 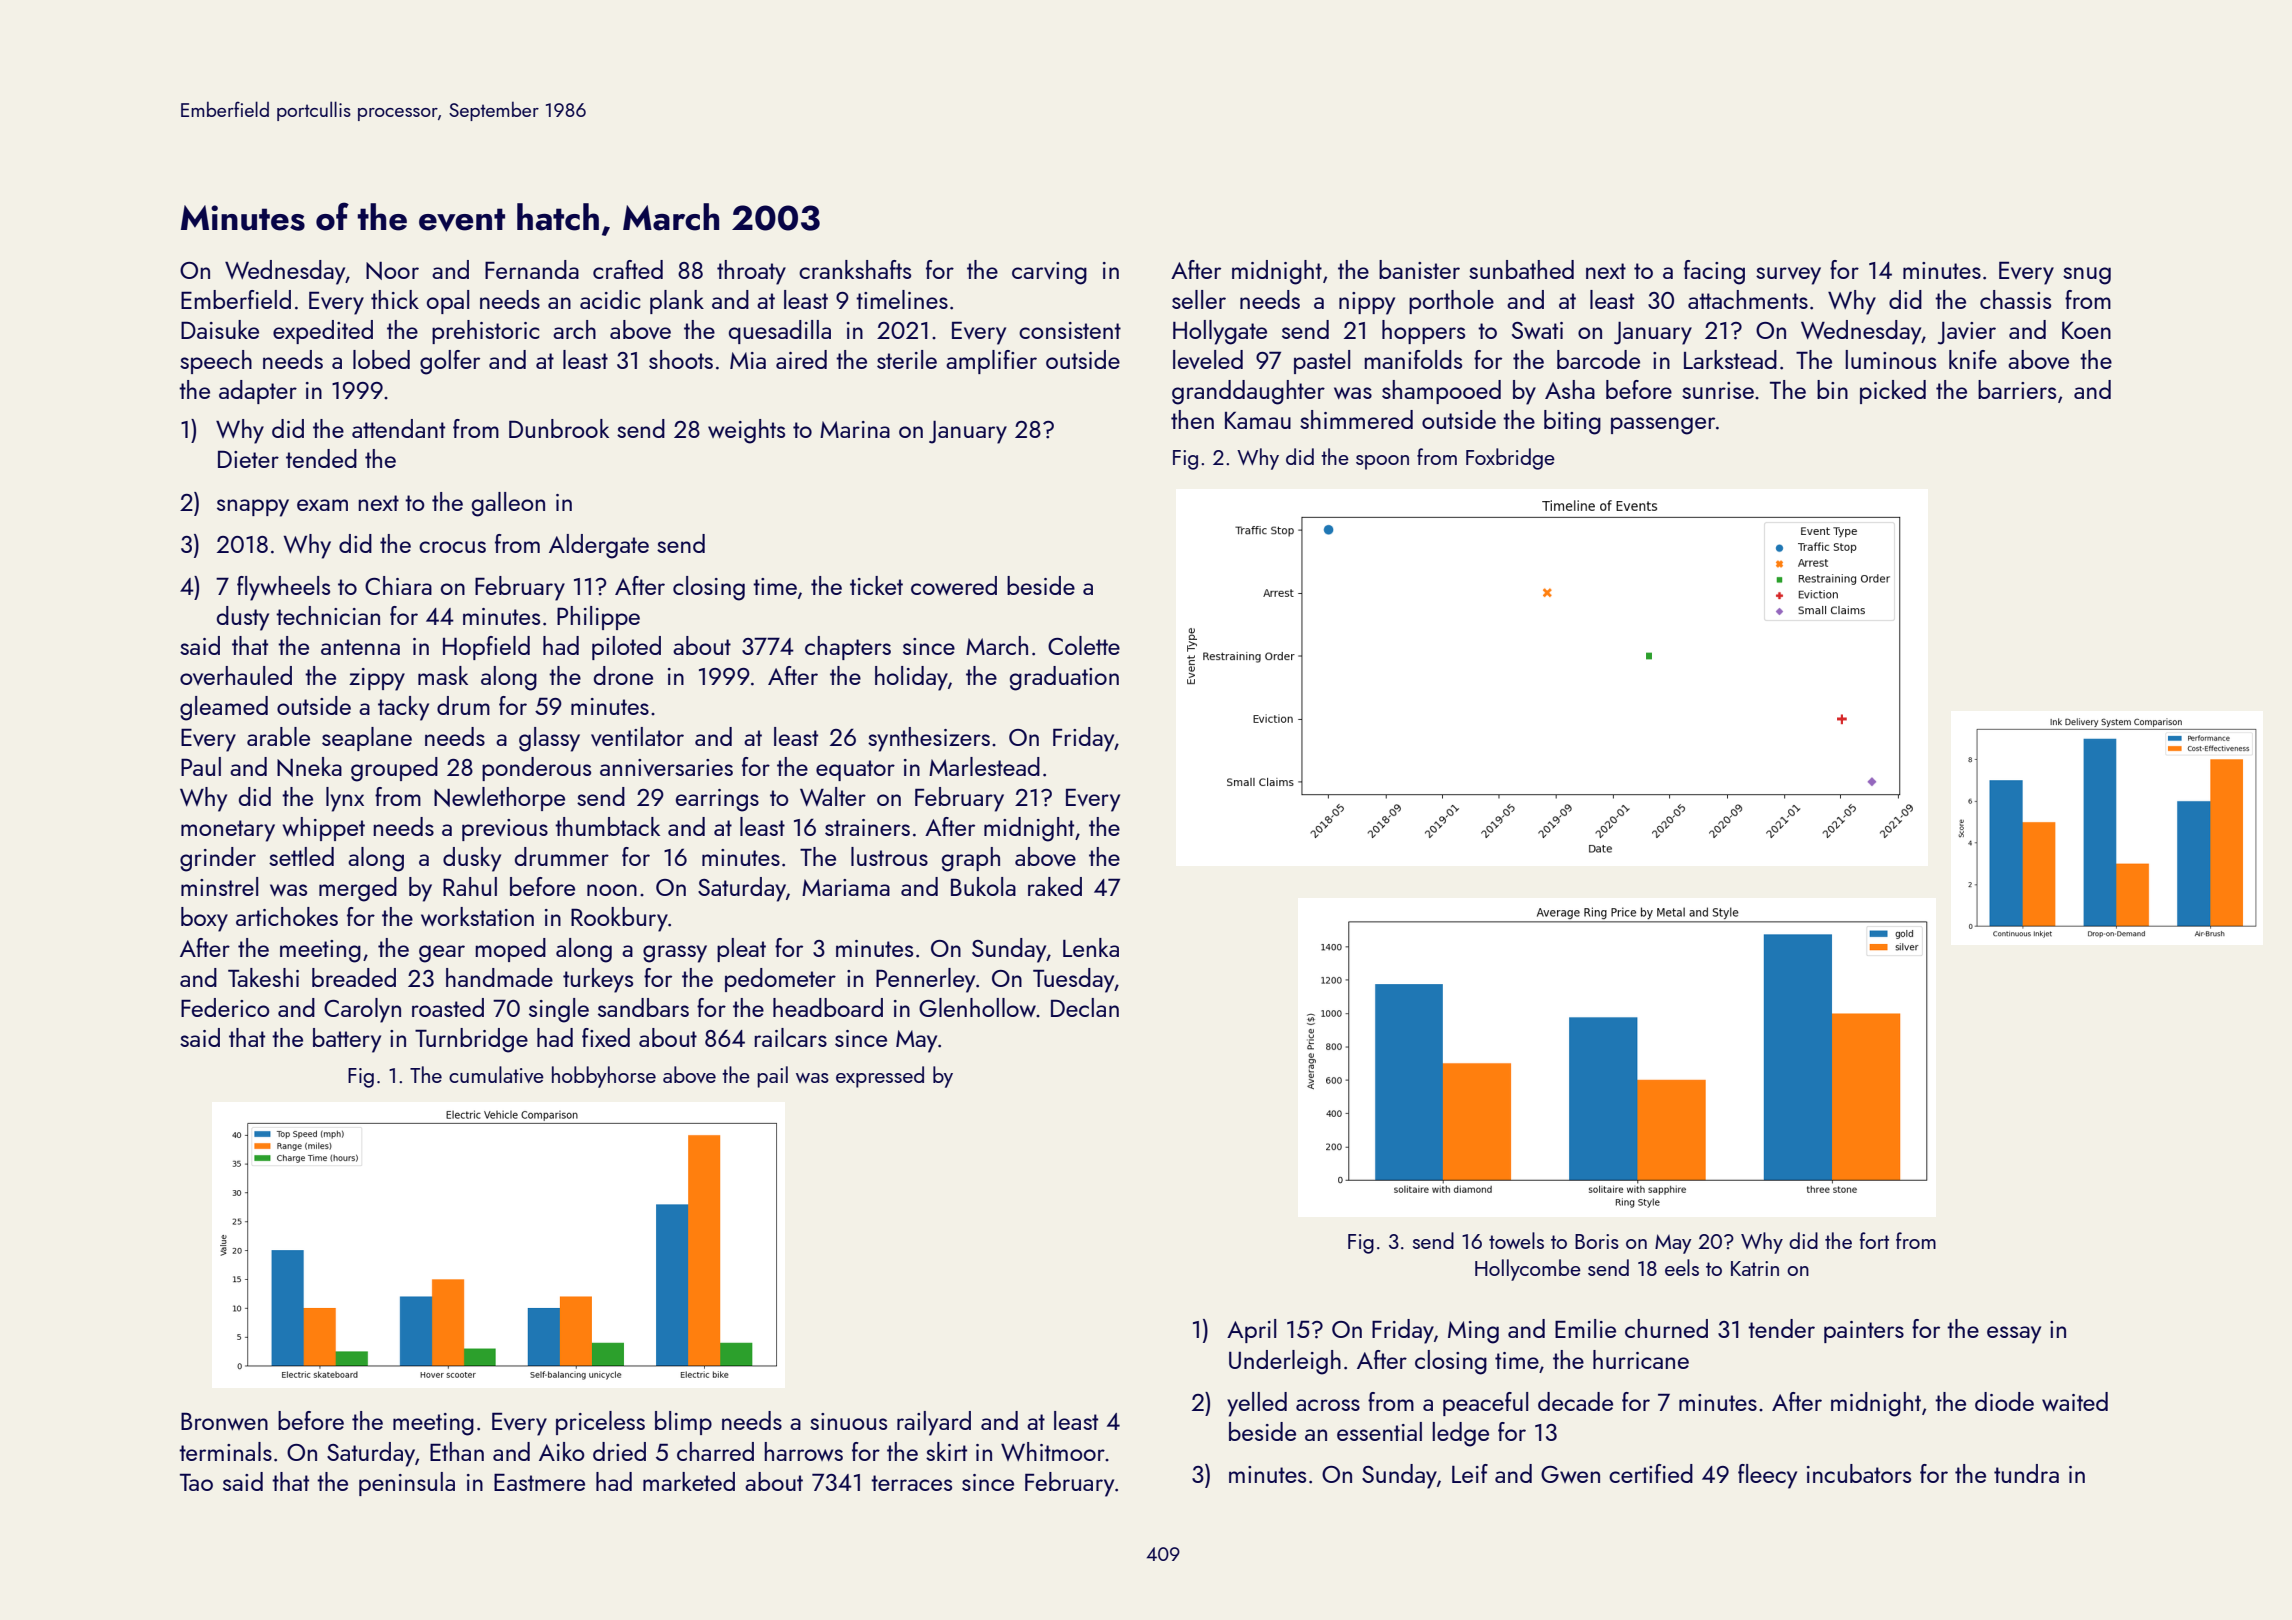 What do you see at coordinates (392, 270) in the document?
I see `Noor` at bounding box center [392, 270].
